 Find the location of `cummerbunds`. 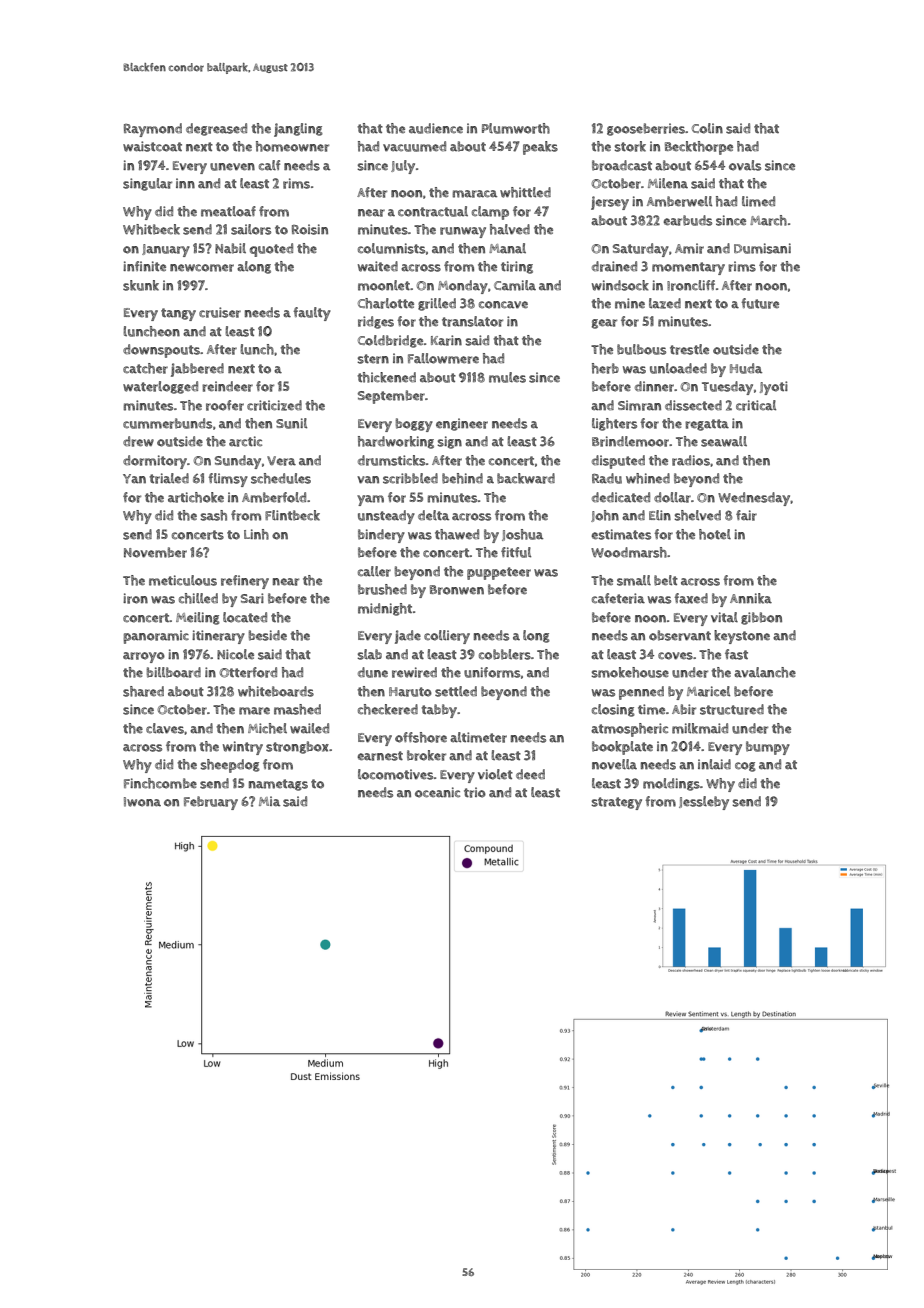

cummerbunds is located at coordinates (167, 423).
